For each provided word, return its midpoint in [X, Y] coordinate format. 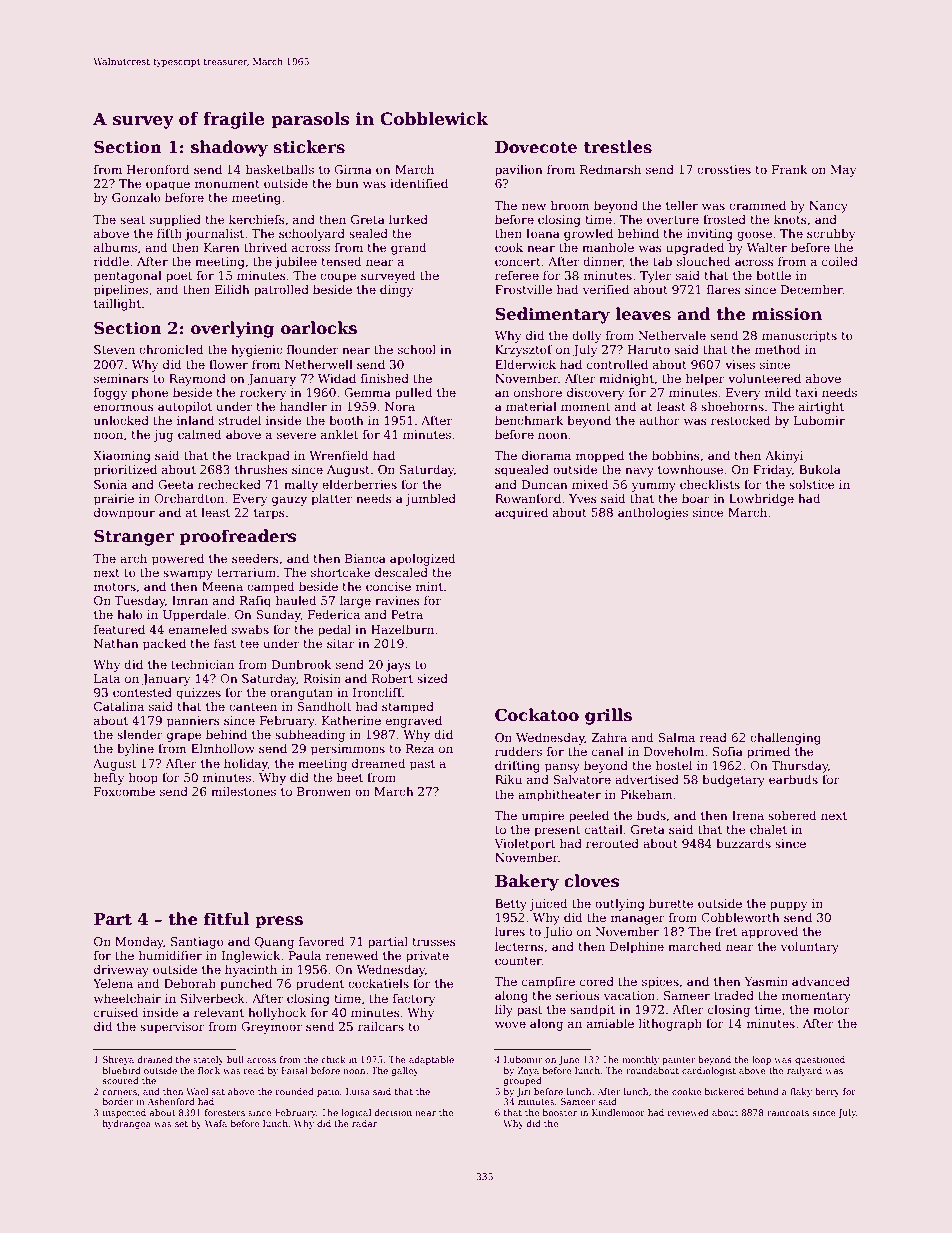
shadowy [229, 148]
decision [393, 1112]
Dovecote [536, 147]
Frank [790, 169]
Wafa [216, 1123]
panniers [193, 722]
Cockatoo [537, 715]
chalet [768, 829]
